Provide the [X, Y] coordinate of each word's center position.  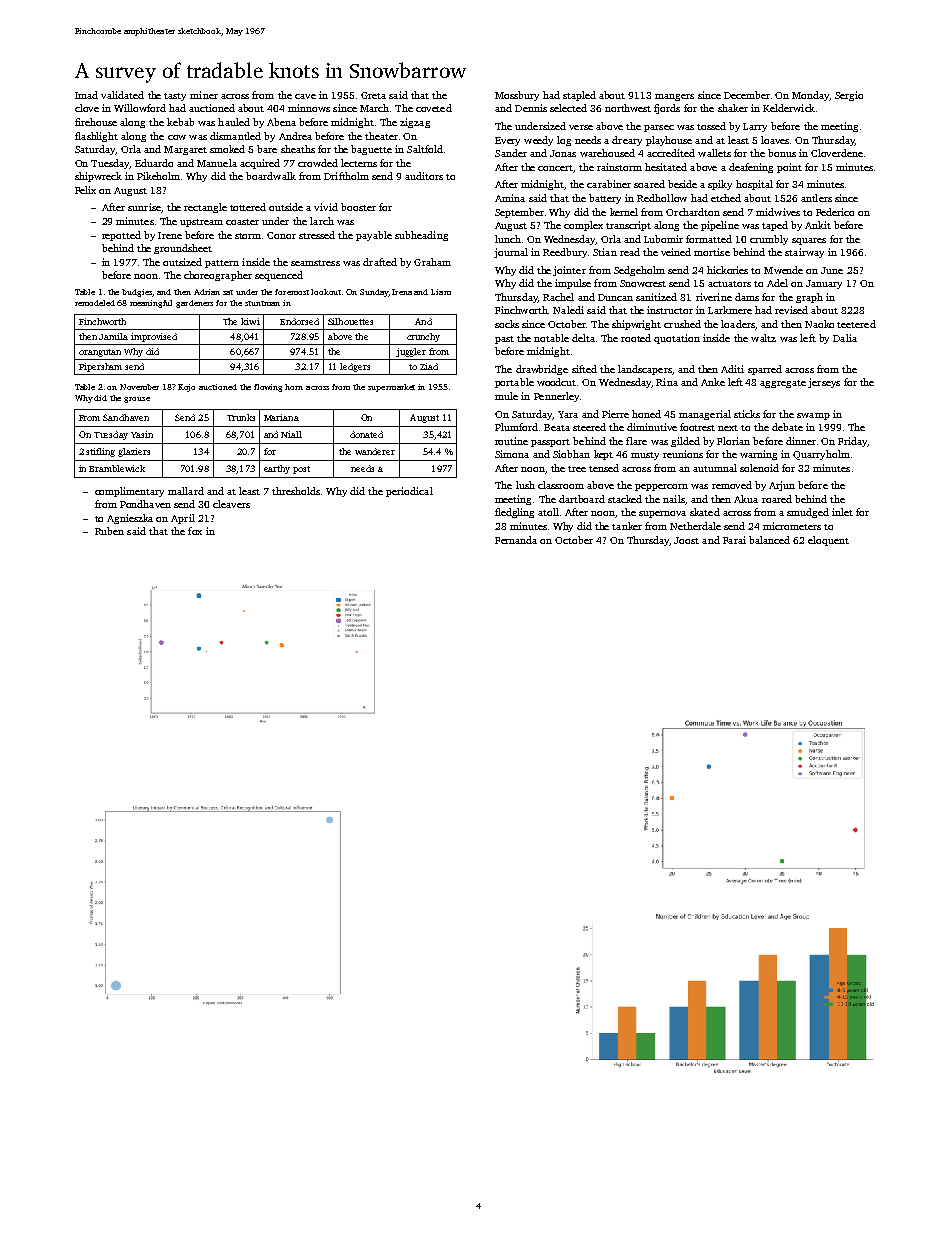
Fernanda [516, 540]
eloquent [828, 541]
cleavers [231, 504]
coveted [434, 108]
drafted [380, 262]
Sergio [849, 96]
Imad [86, 95]
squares [809, 241]
